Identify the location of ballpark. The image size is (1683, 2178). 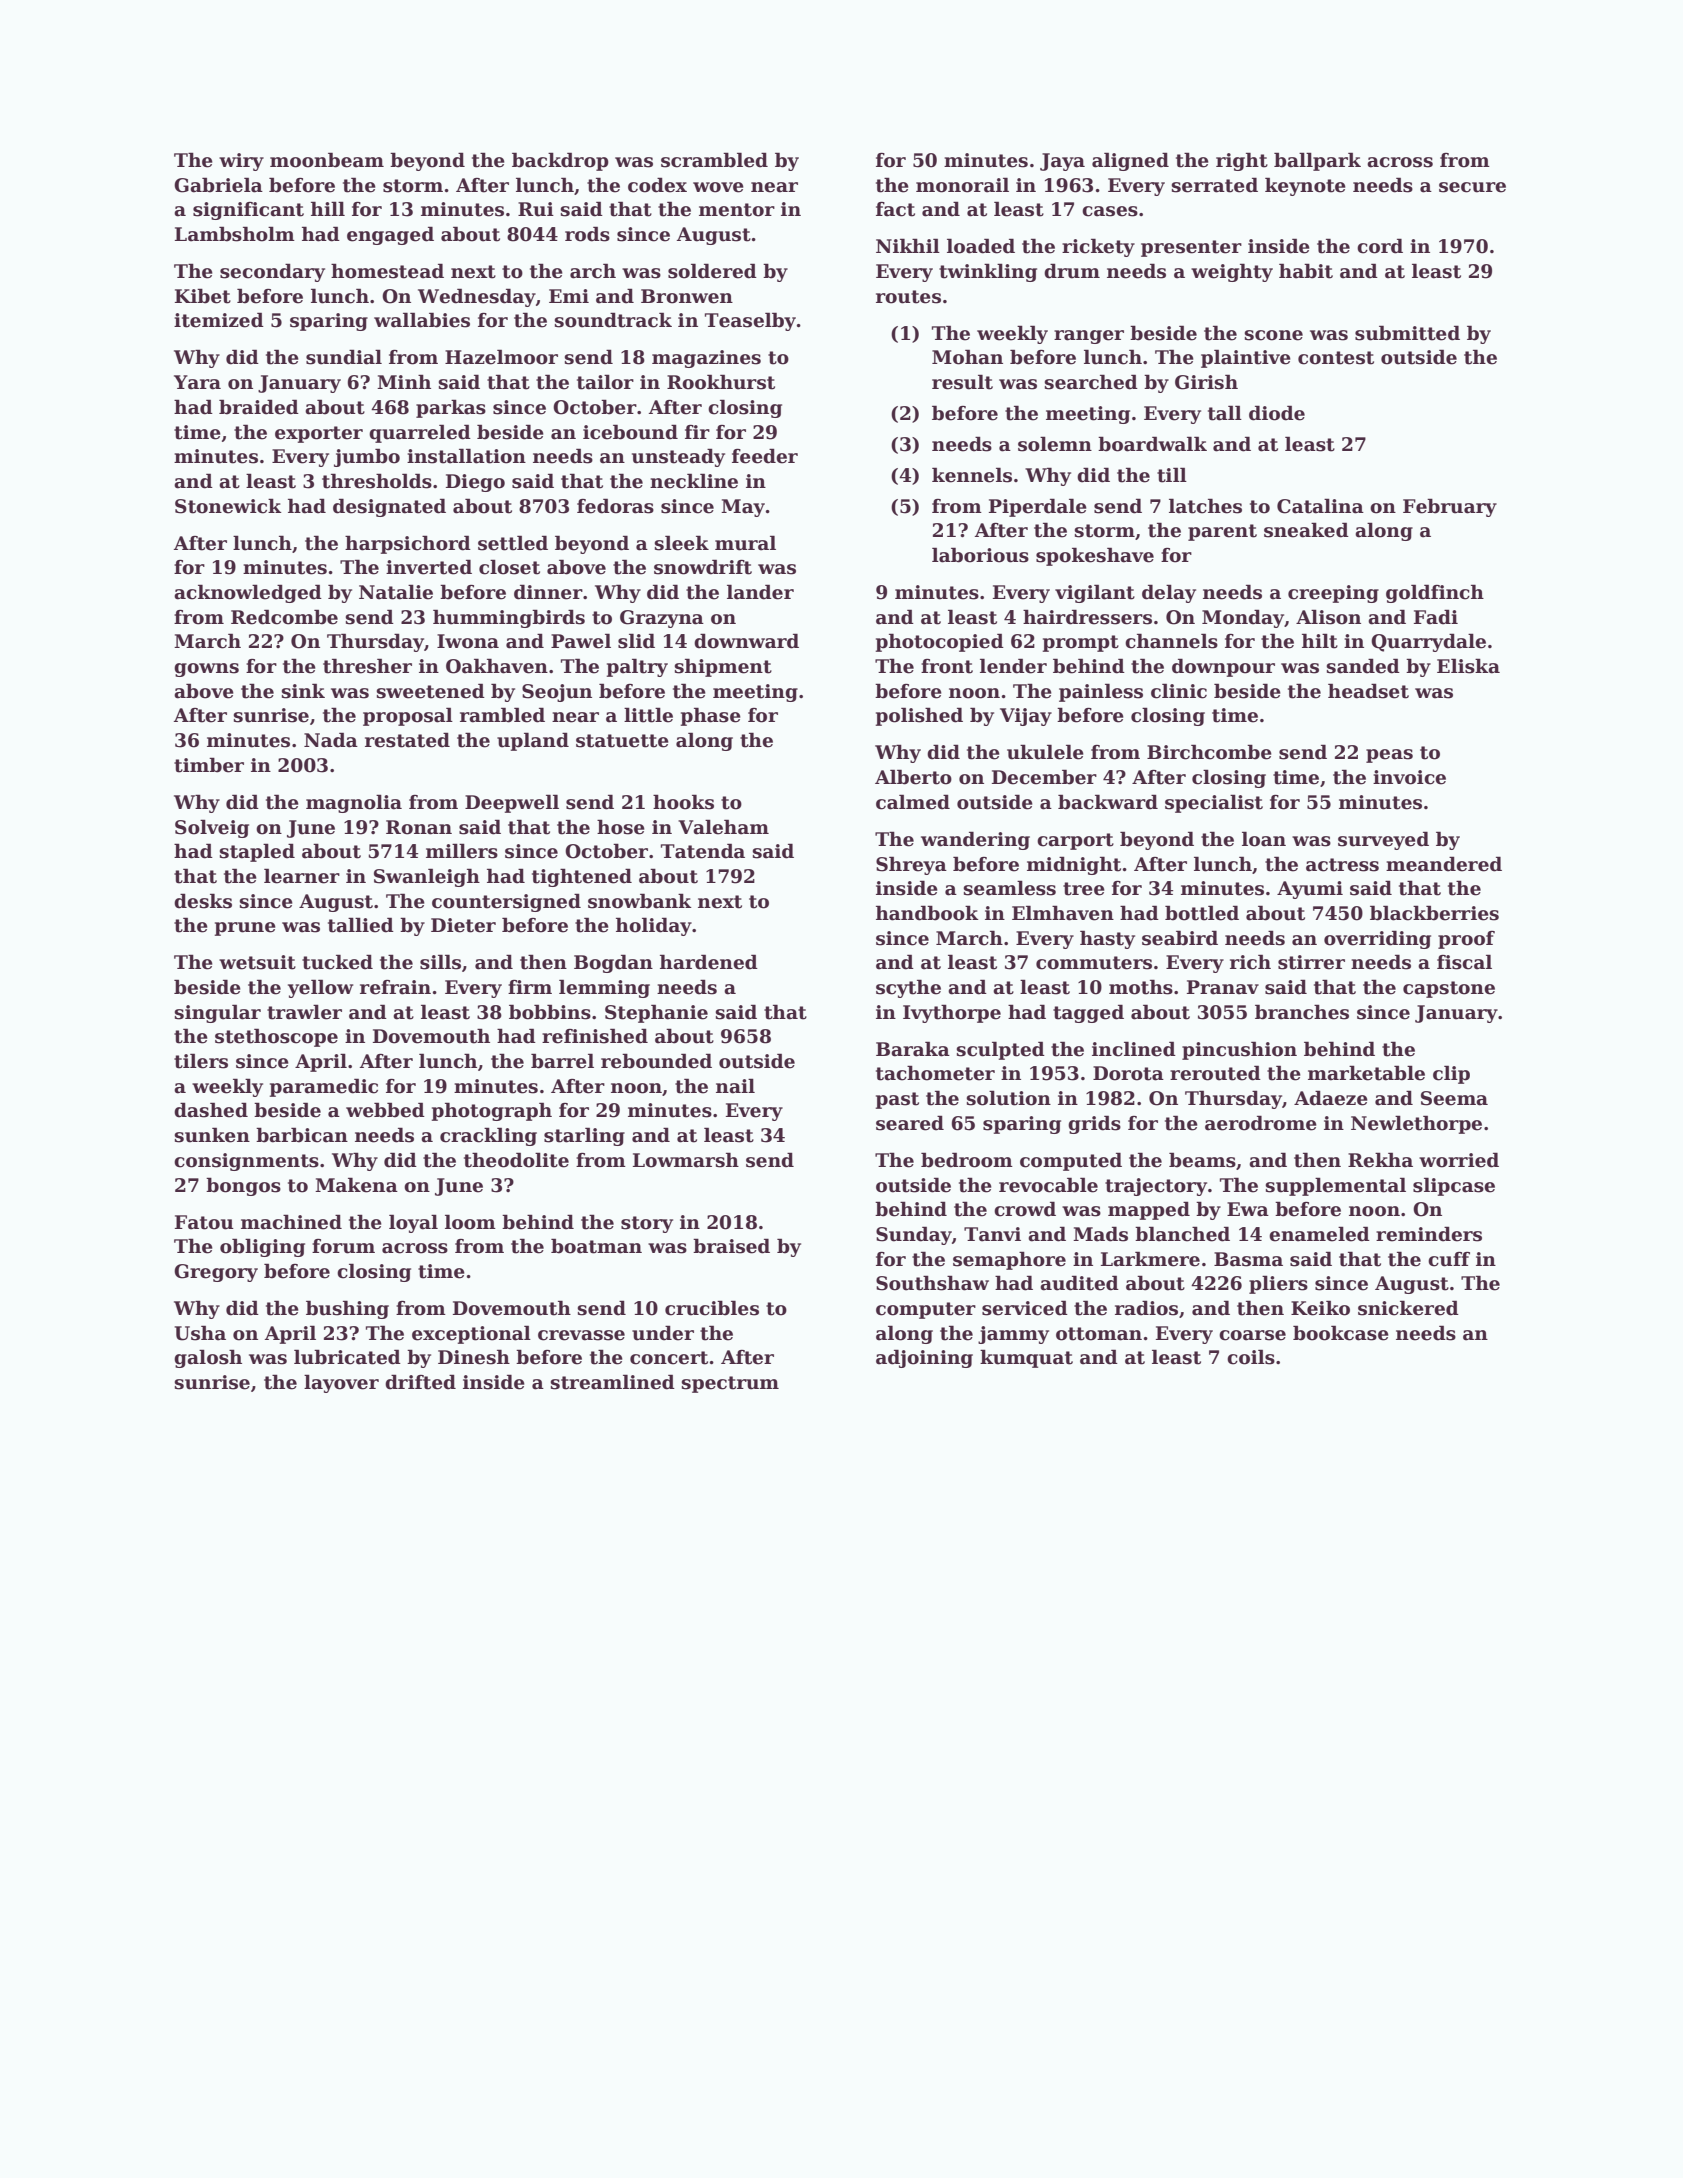
(1317, 161).
